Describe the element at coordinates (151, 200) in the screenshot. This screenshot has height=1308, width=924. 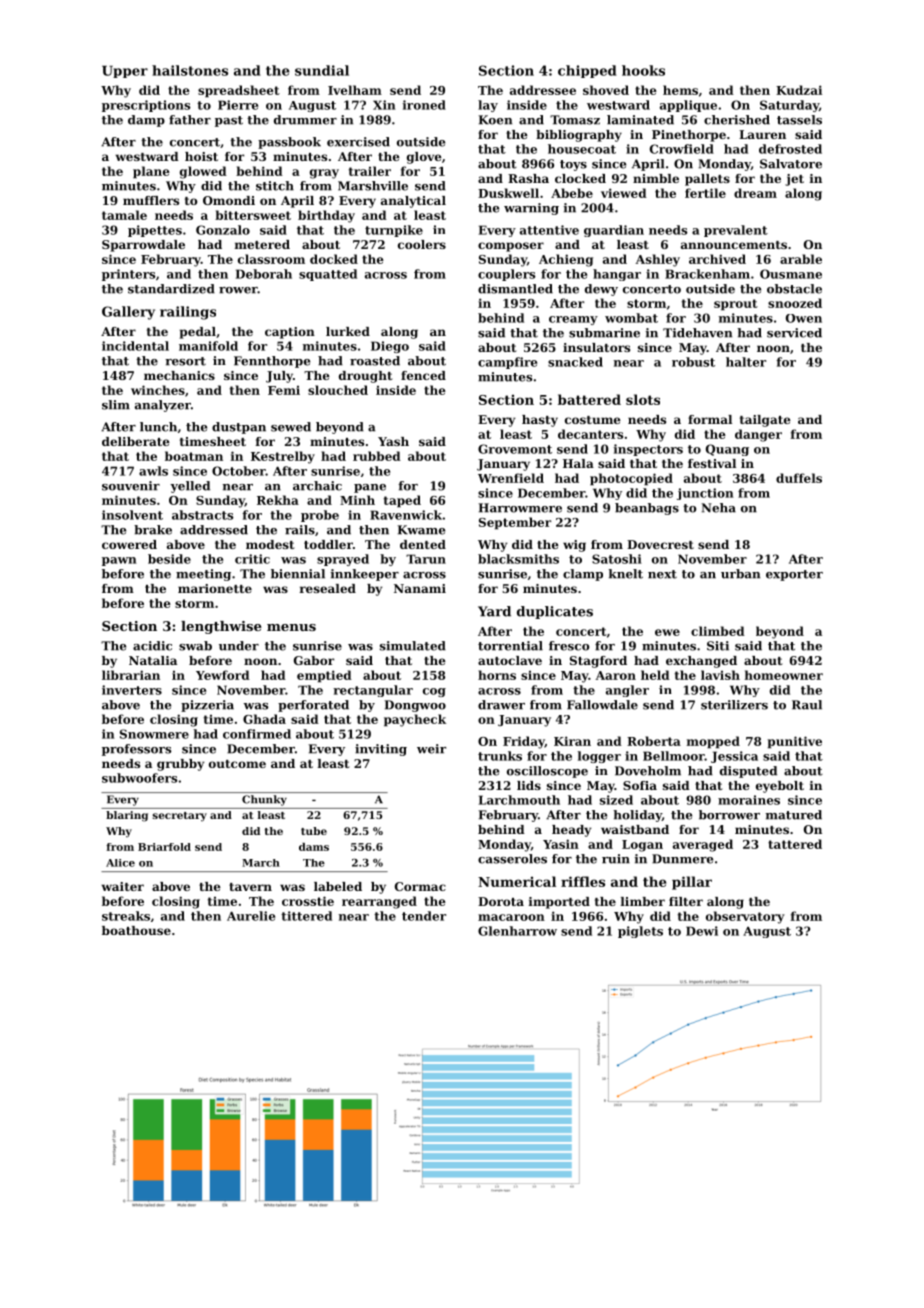
I see `mufflers` at that location.
